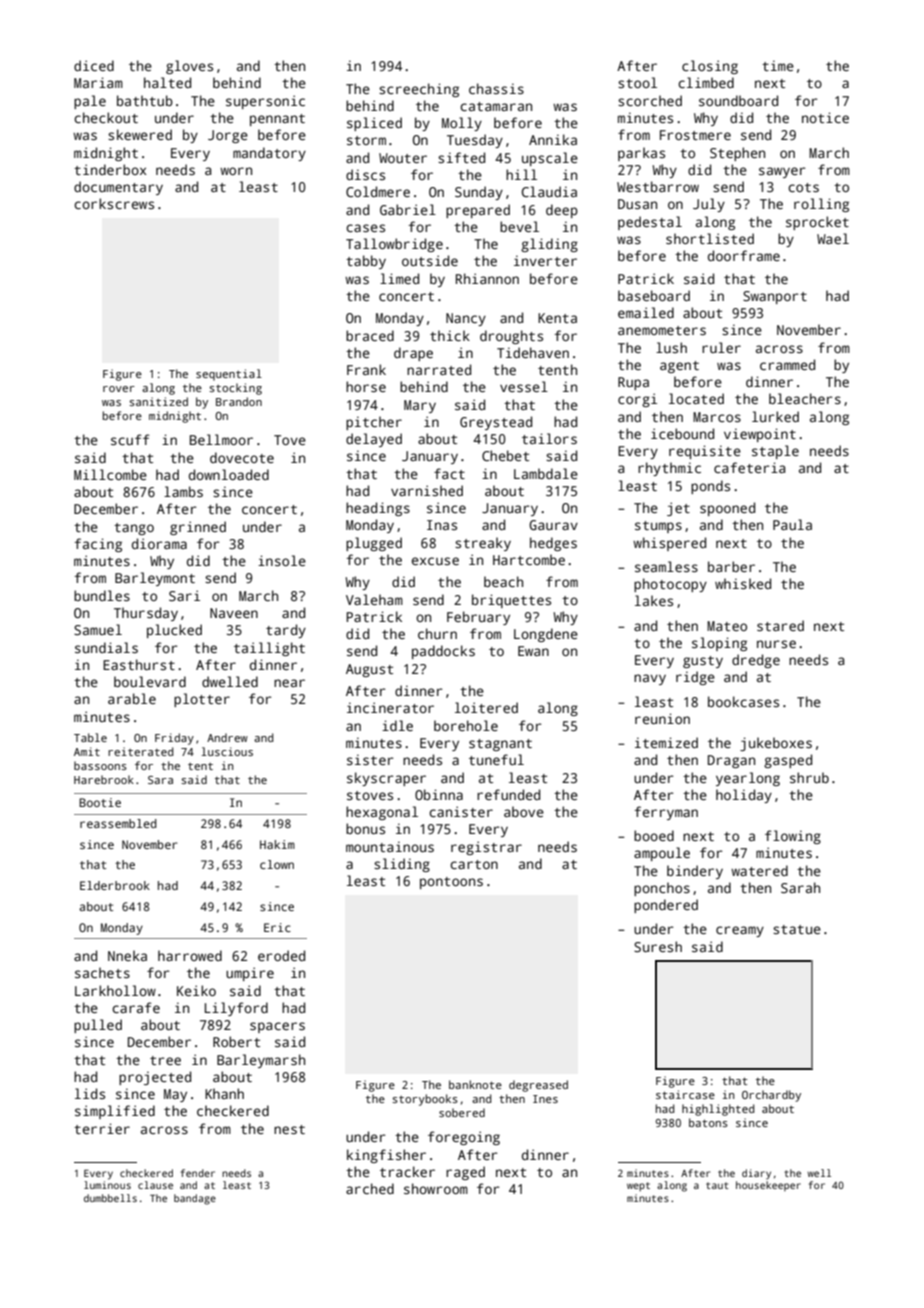 This image has width=924, height=1308. I want to click on upscale, so click(550, 159).
